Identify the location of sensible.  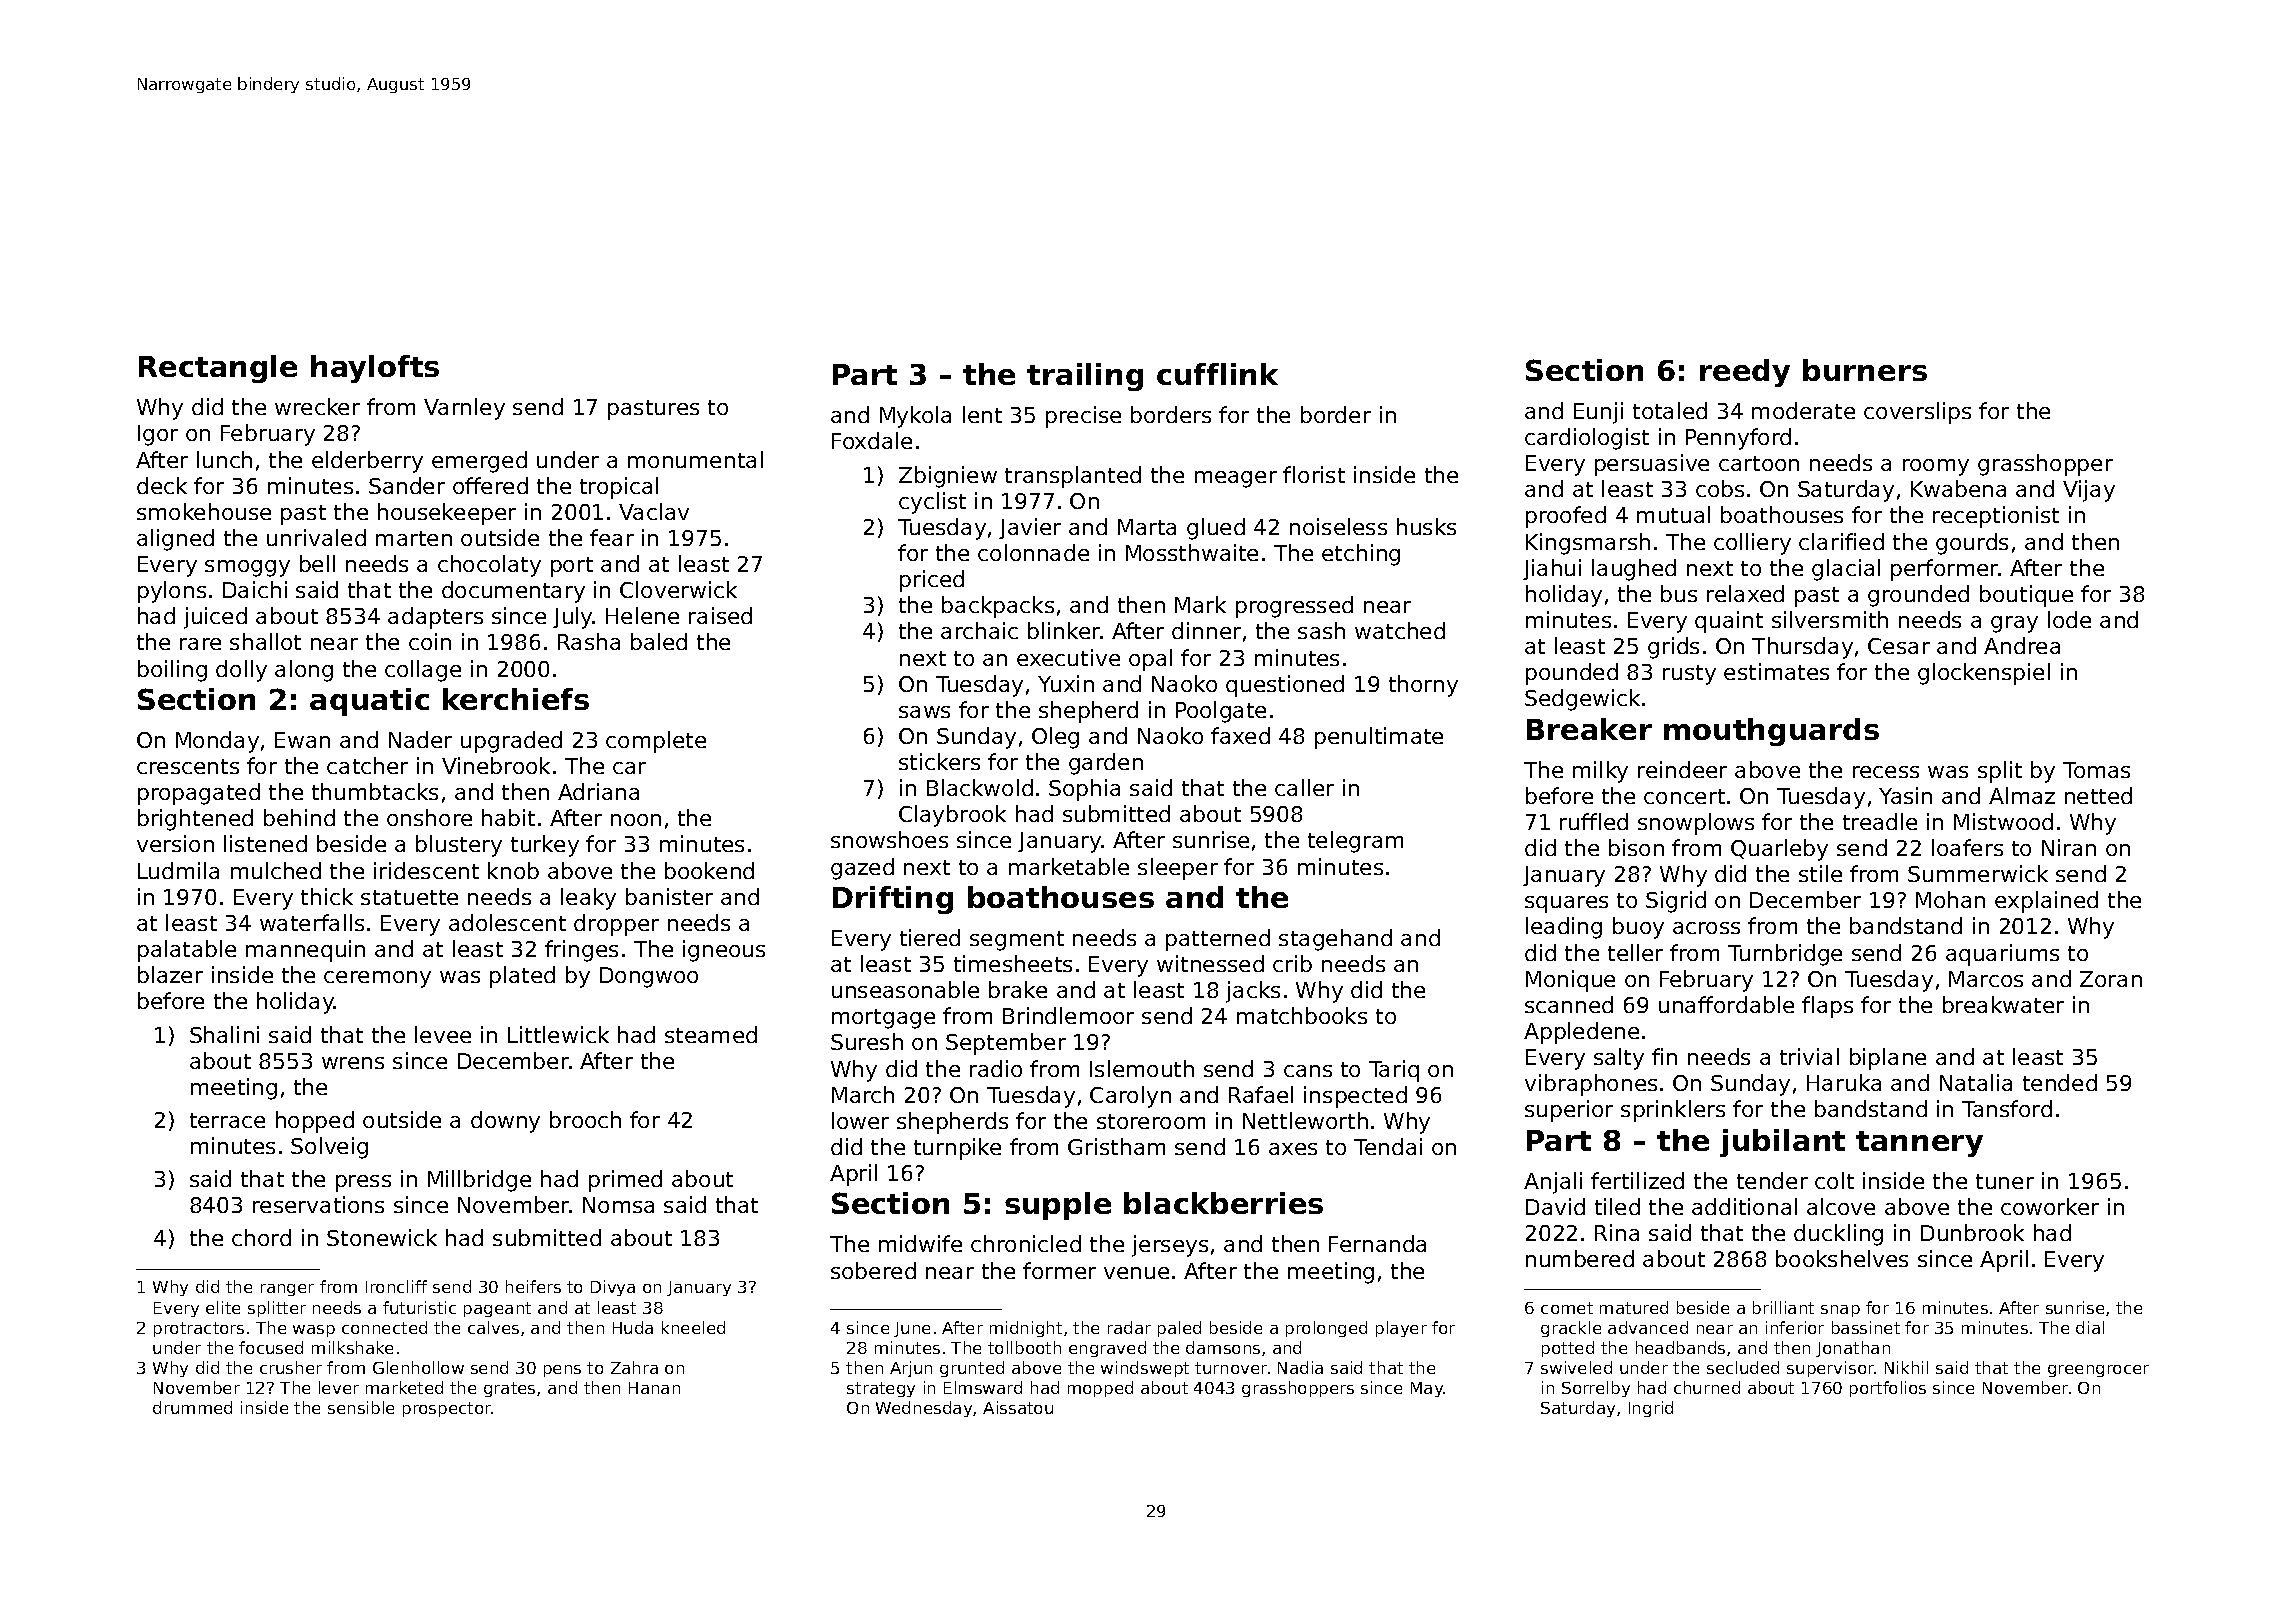
(361, 1407).
